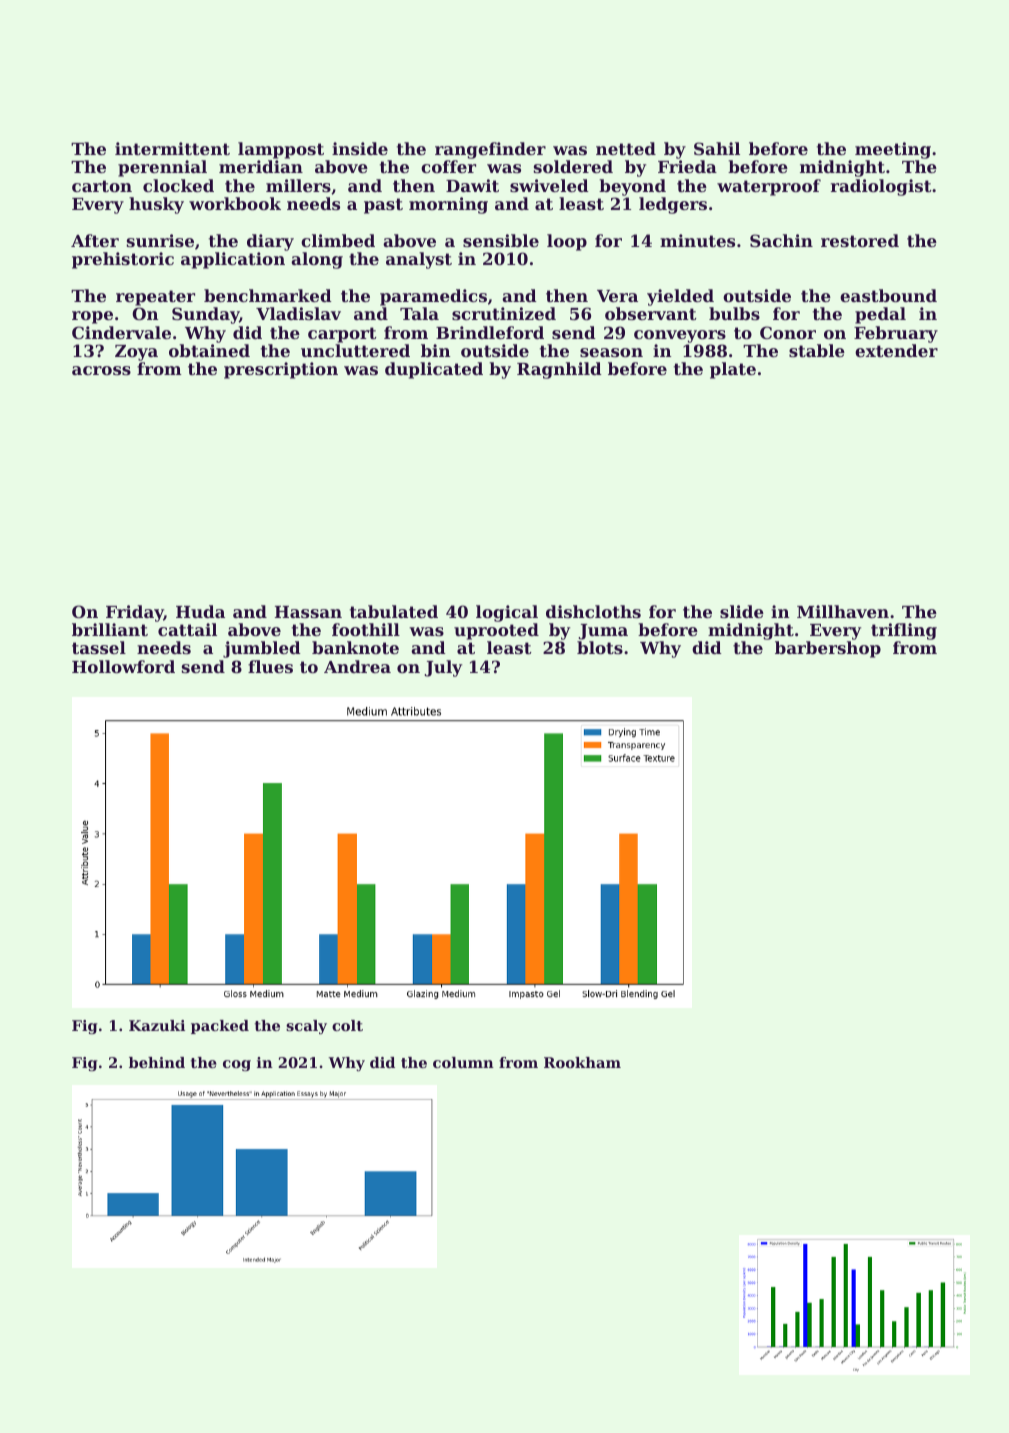  Describe the element at coordinates (448, 205) in the screenshot. I see `morning` at that location.
